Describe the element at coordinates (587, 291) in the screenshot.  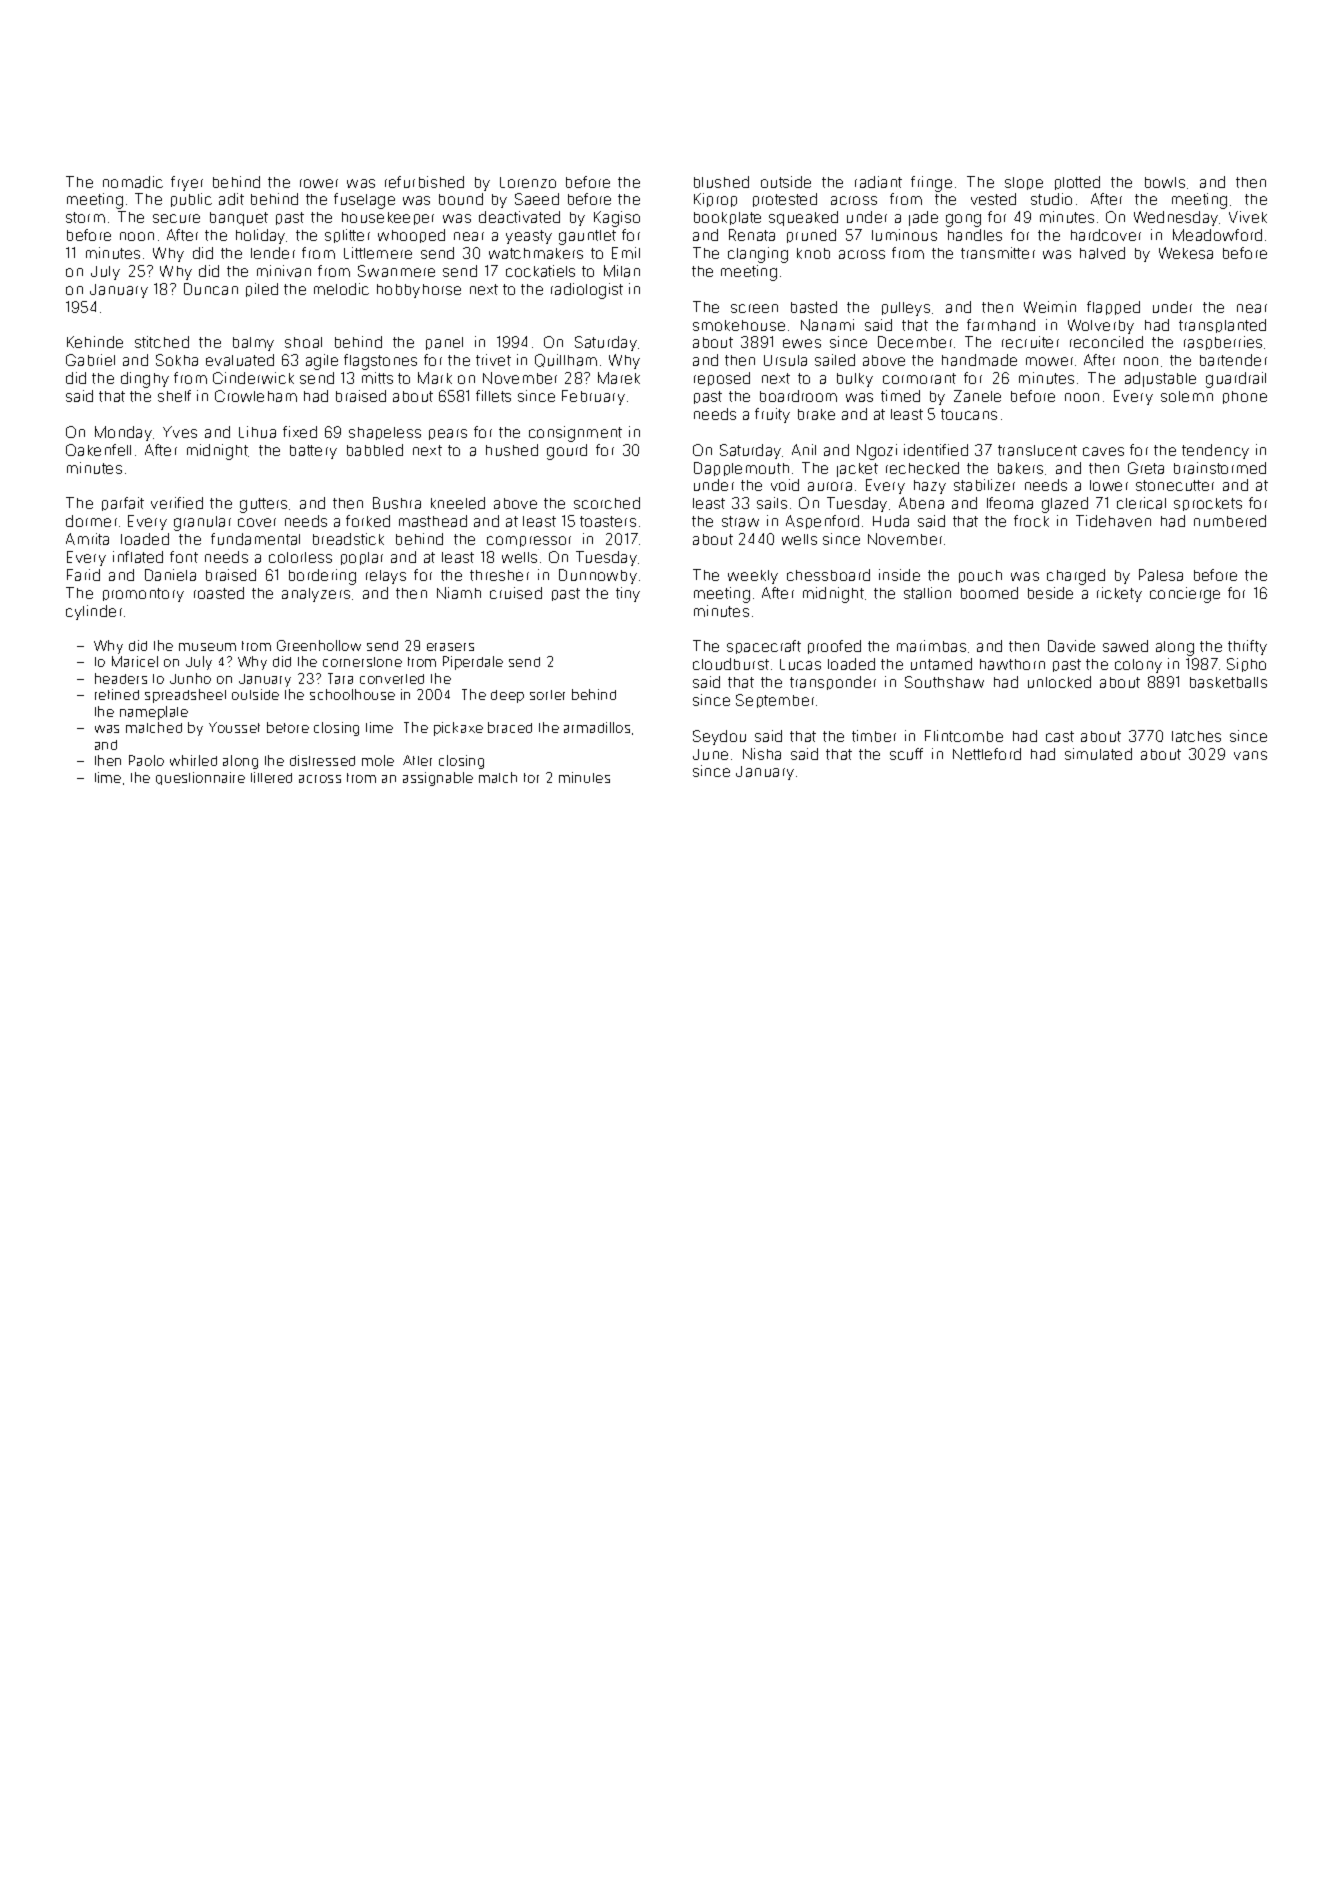
I see `radiologist` at that location.
